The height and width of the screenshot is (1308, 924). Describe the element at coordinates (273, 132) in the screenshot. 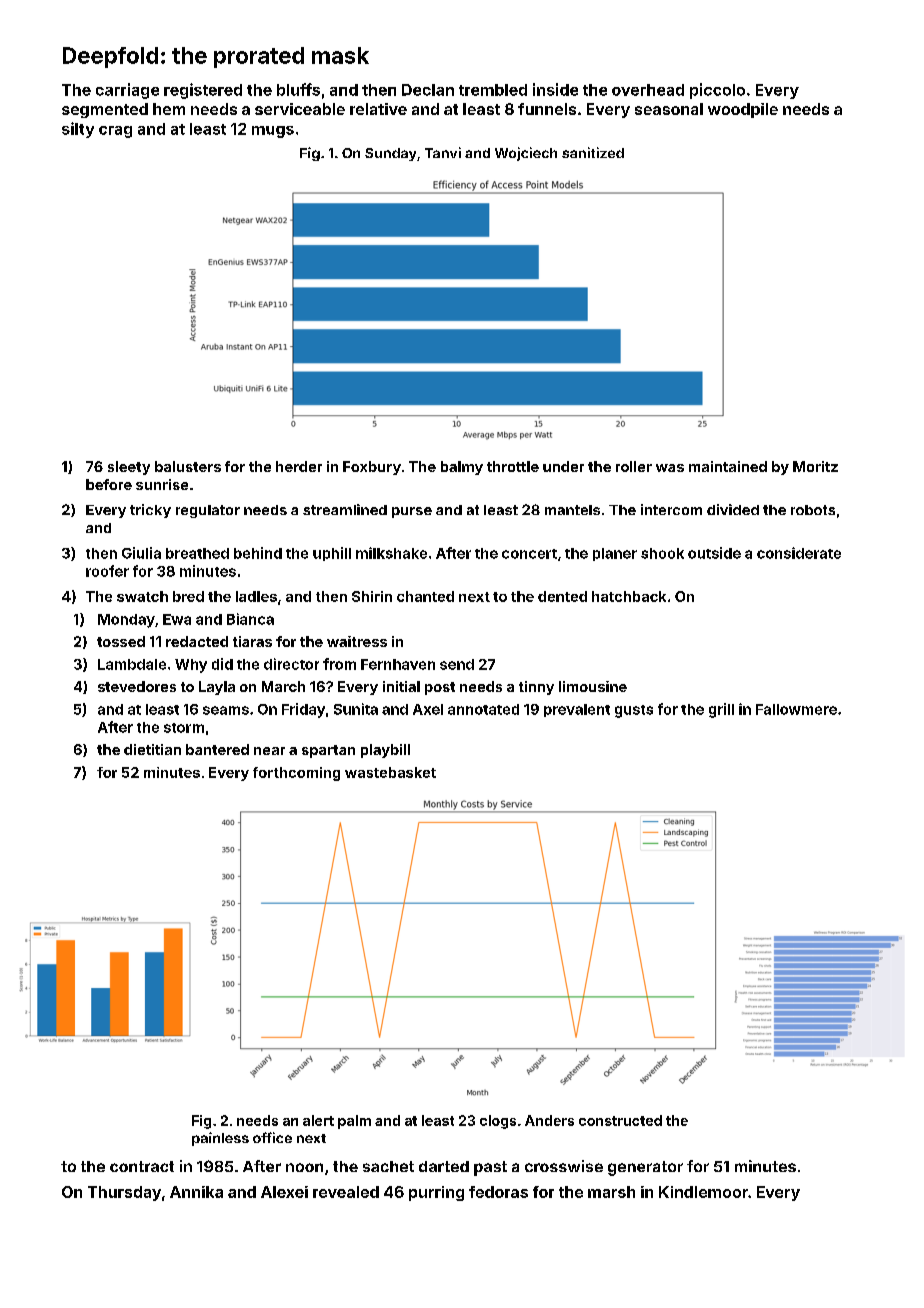

I see `mugs` at that location.
